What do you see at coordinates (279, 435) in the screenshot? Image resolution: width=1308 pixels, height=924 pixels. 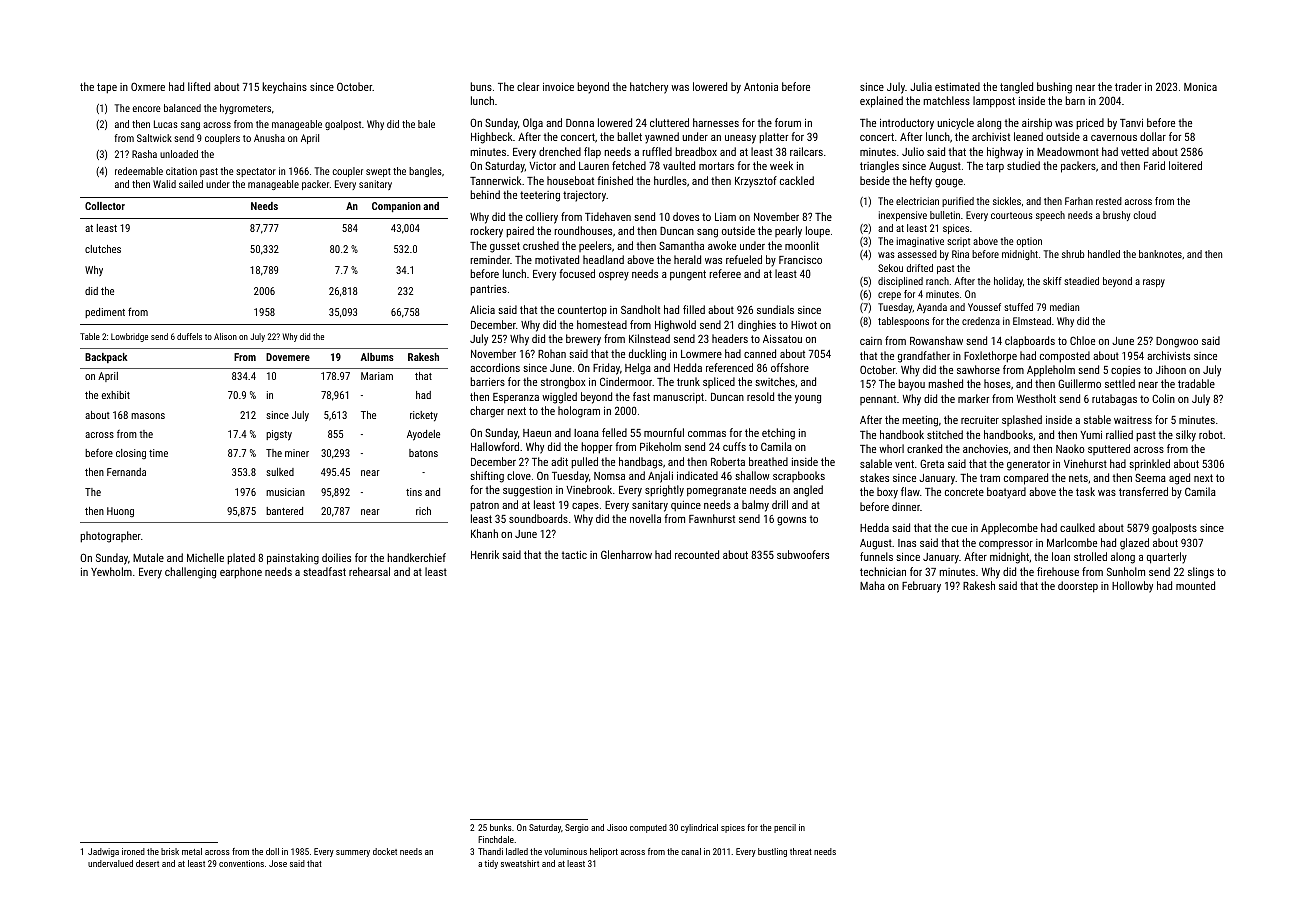 I see `pigsty` at bounding box center [279, 435].
